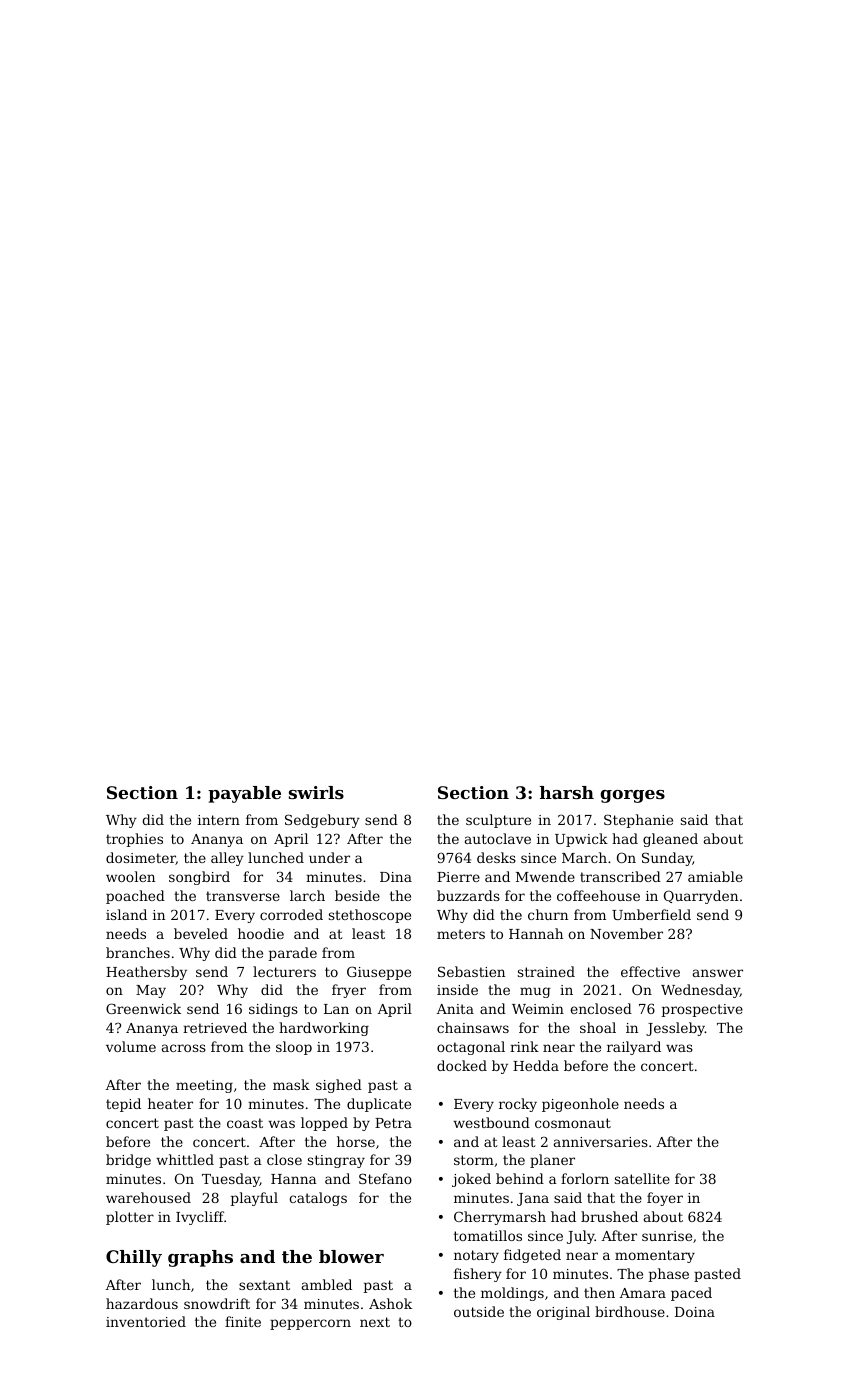  Describe the element at coordinates (632, 796) in the screenshot. I see `gorges` at that location.
